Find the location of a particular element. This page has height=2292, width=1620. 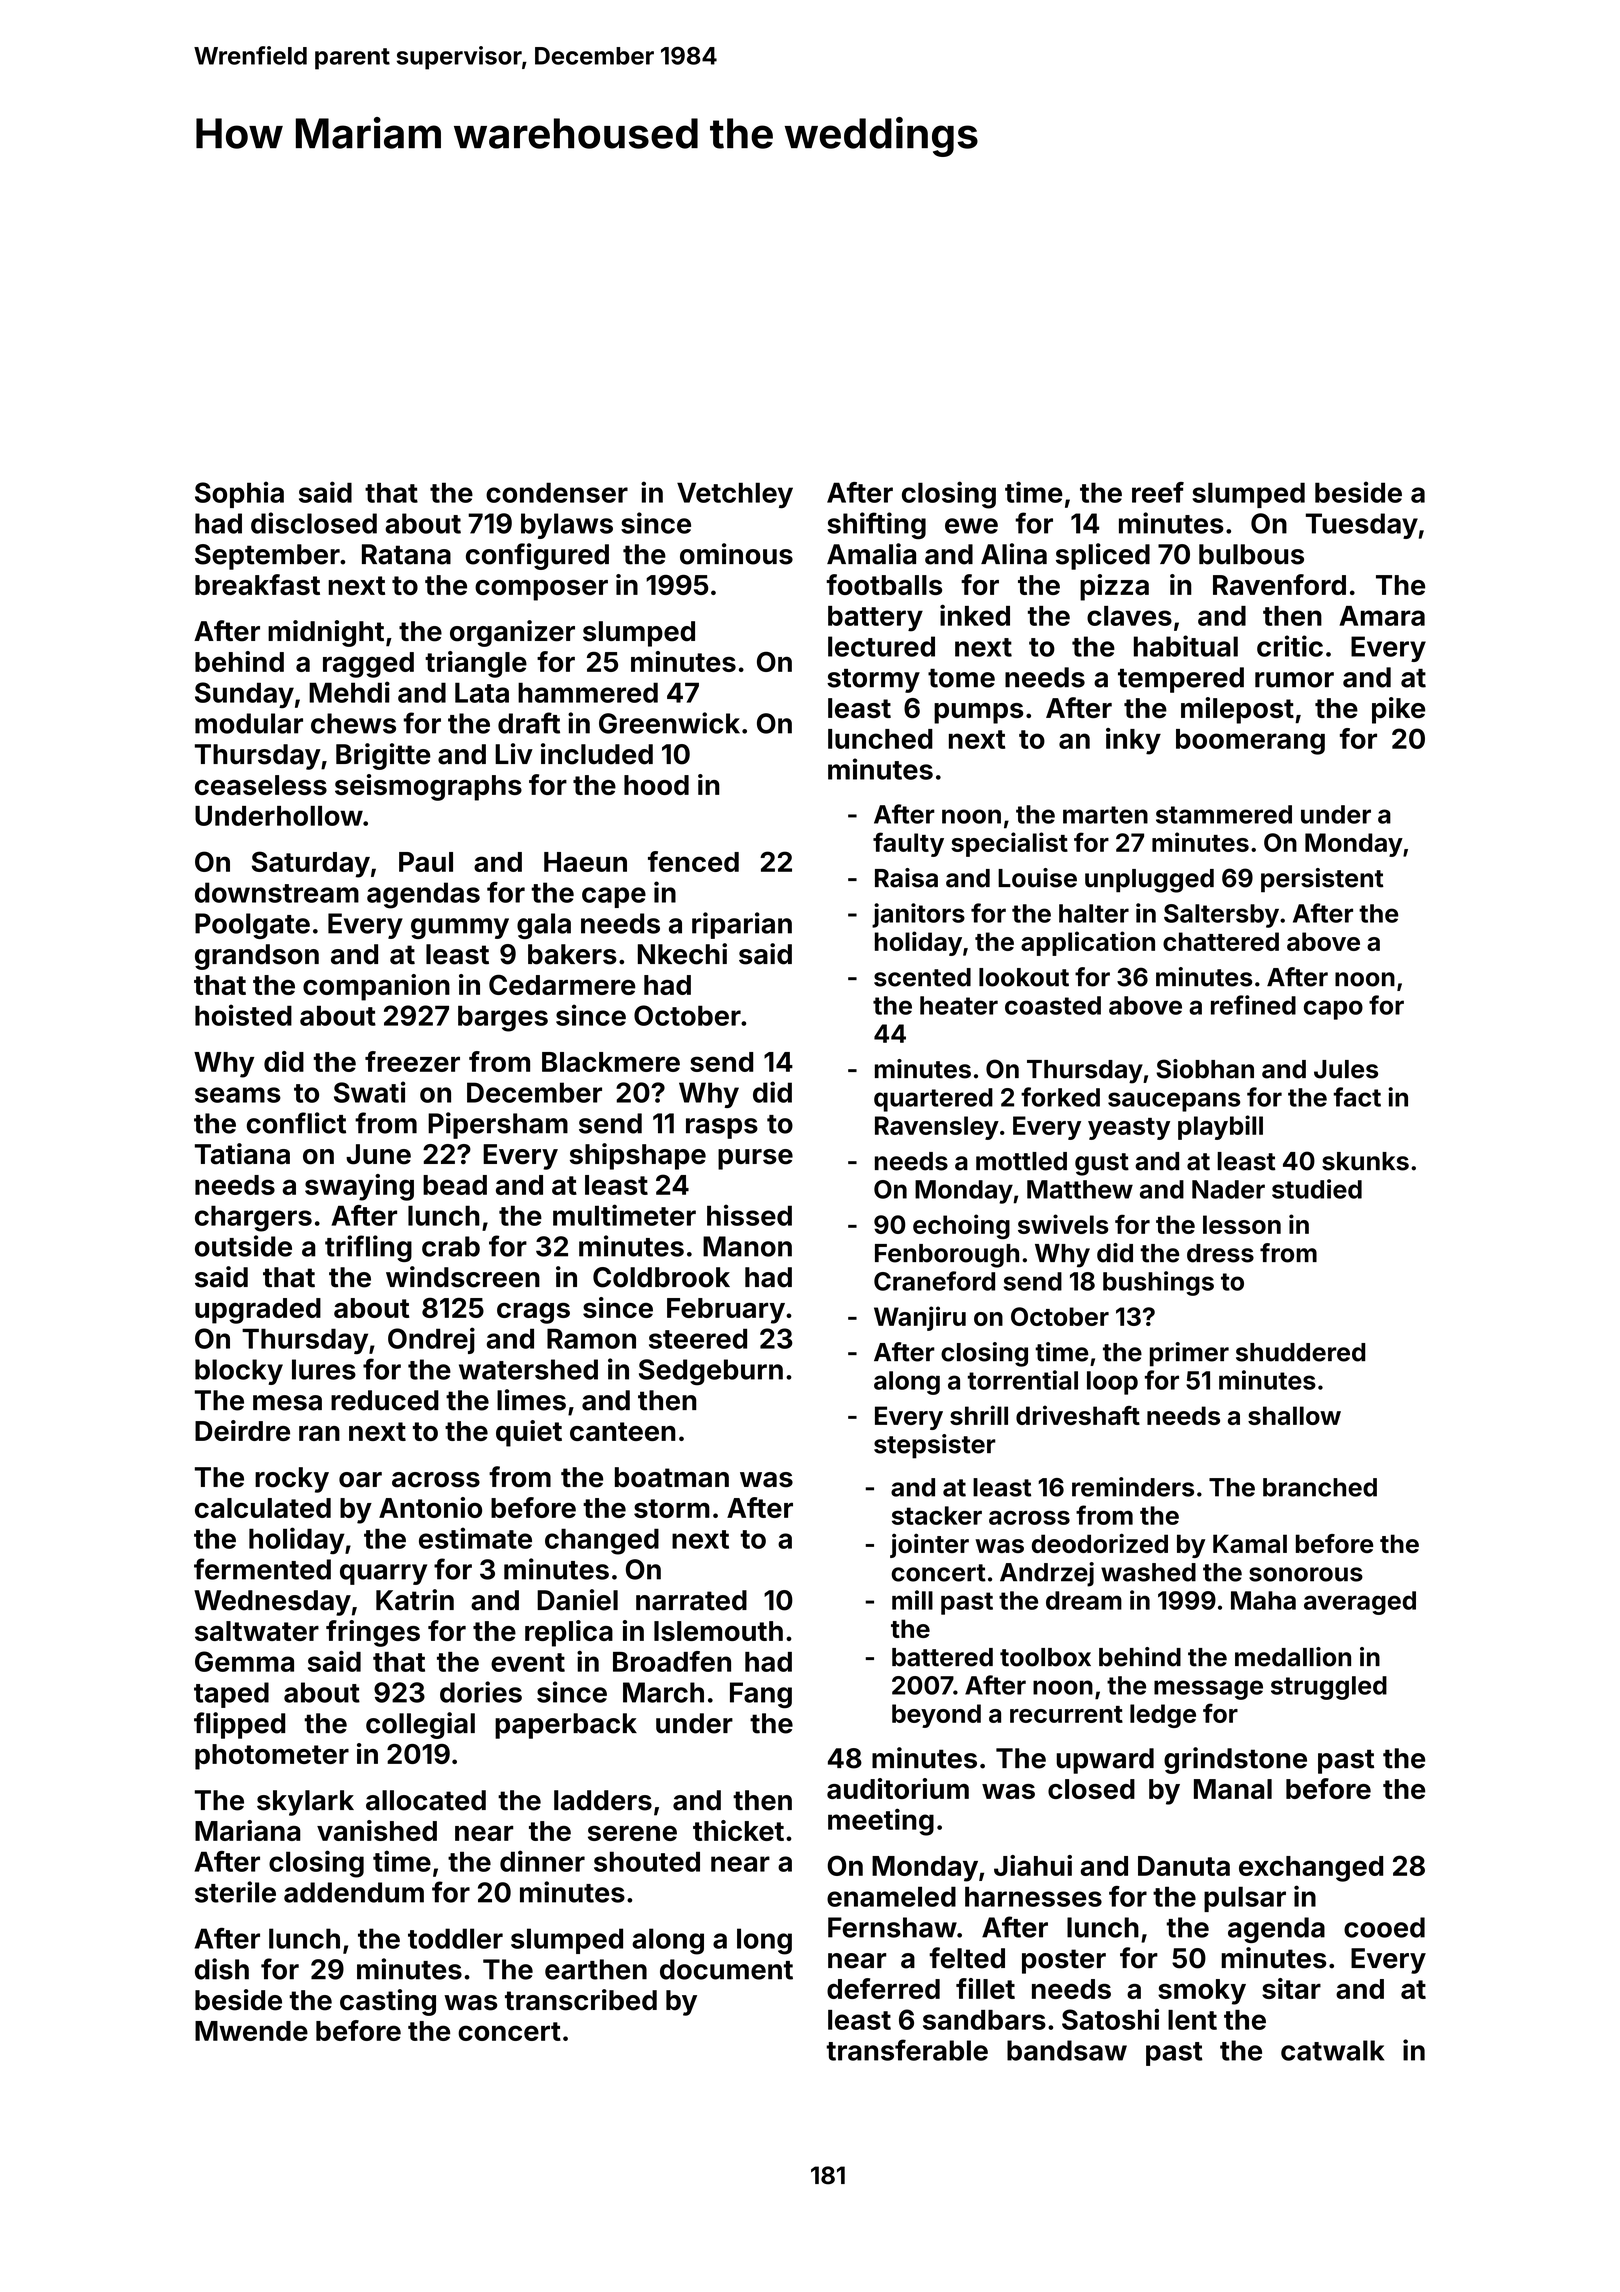

Sophia is located at coordinates (239, 494).
